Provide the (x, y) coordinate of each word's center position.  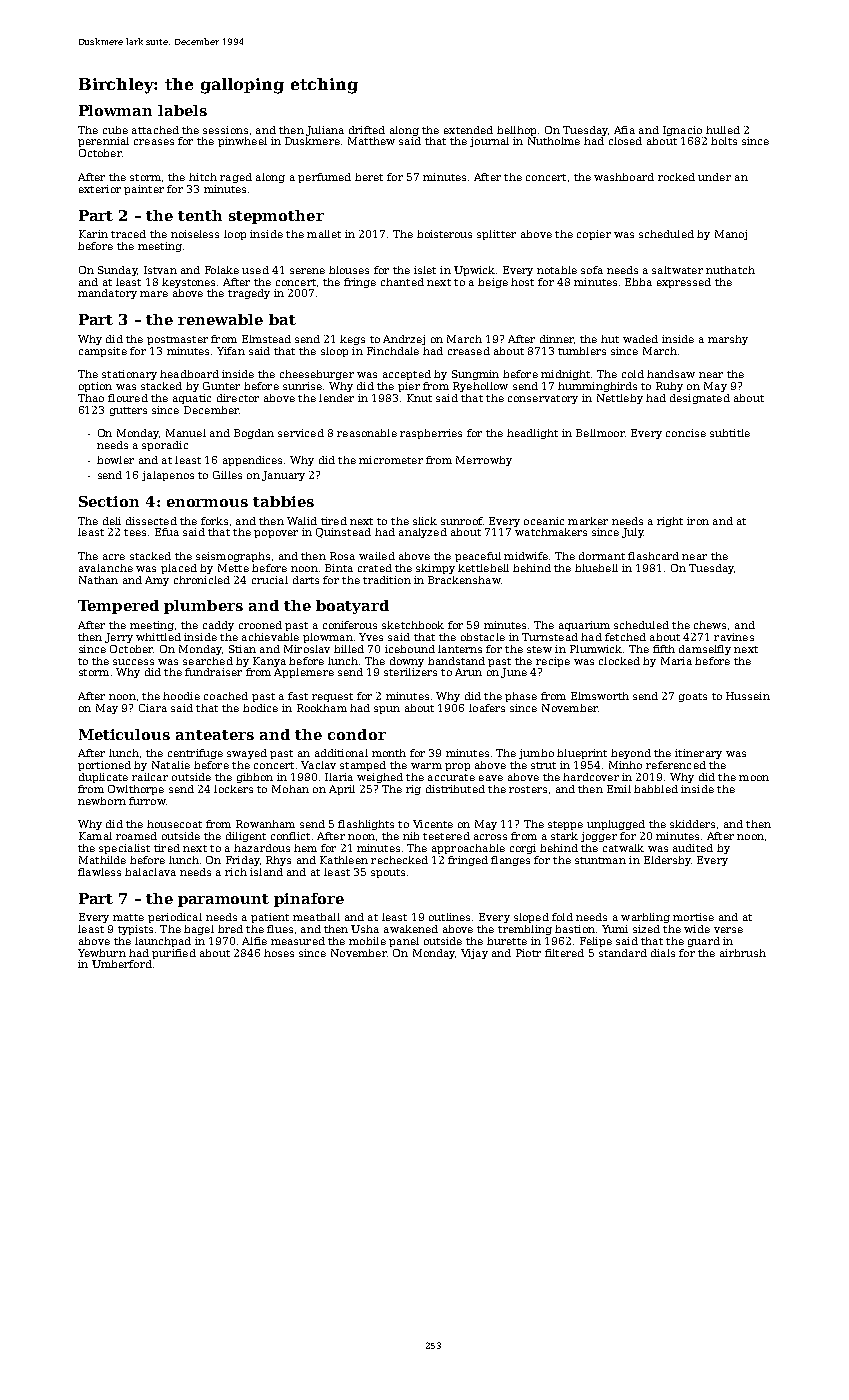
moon (754, 778)
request (332, 697)
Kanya (269, 662)
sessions (225, 130)
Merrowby (484, 461)
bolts (724, 141)
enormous (207, 503)
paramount (223, 900)
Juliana (325, 131)
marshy (728, 340)
